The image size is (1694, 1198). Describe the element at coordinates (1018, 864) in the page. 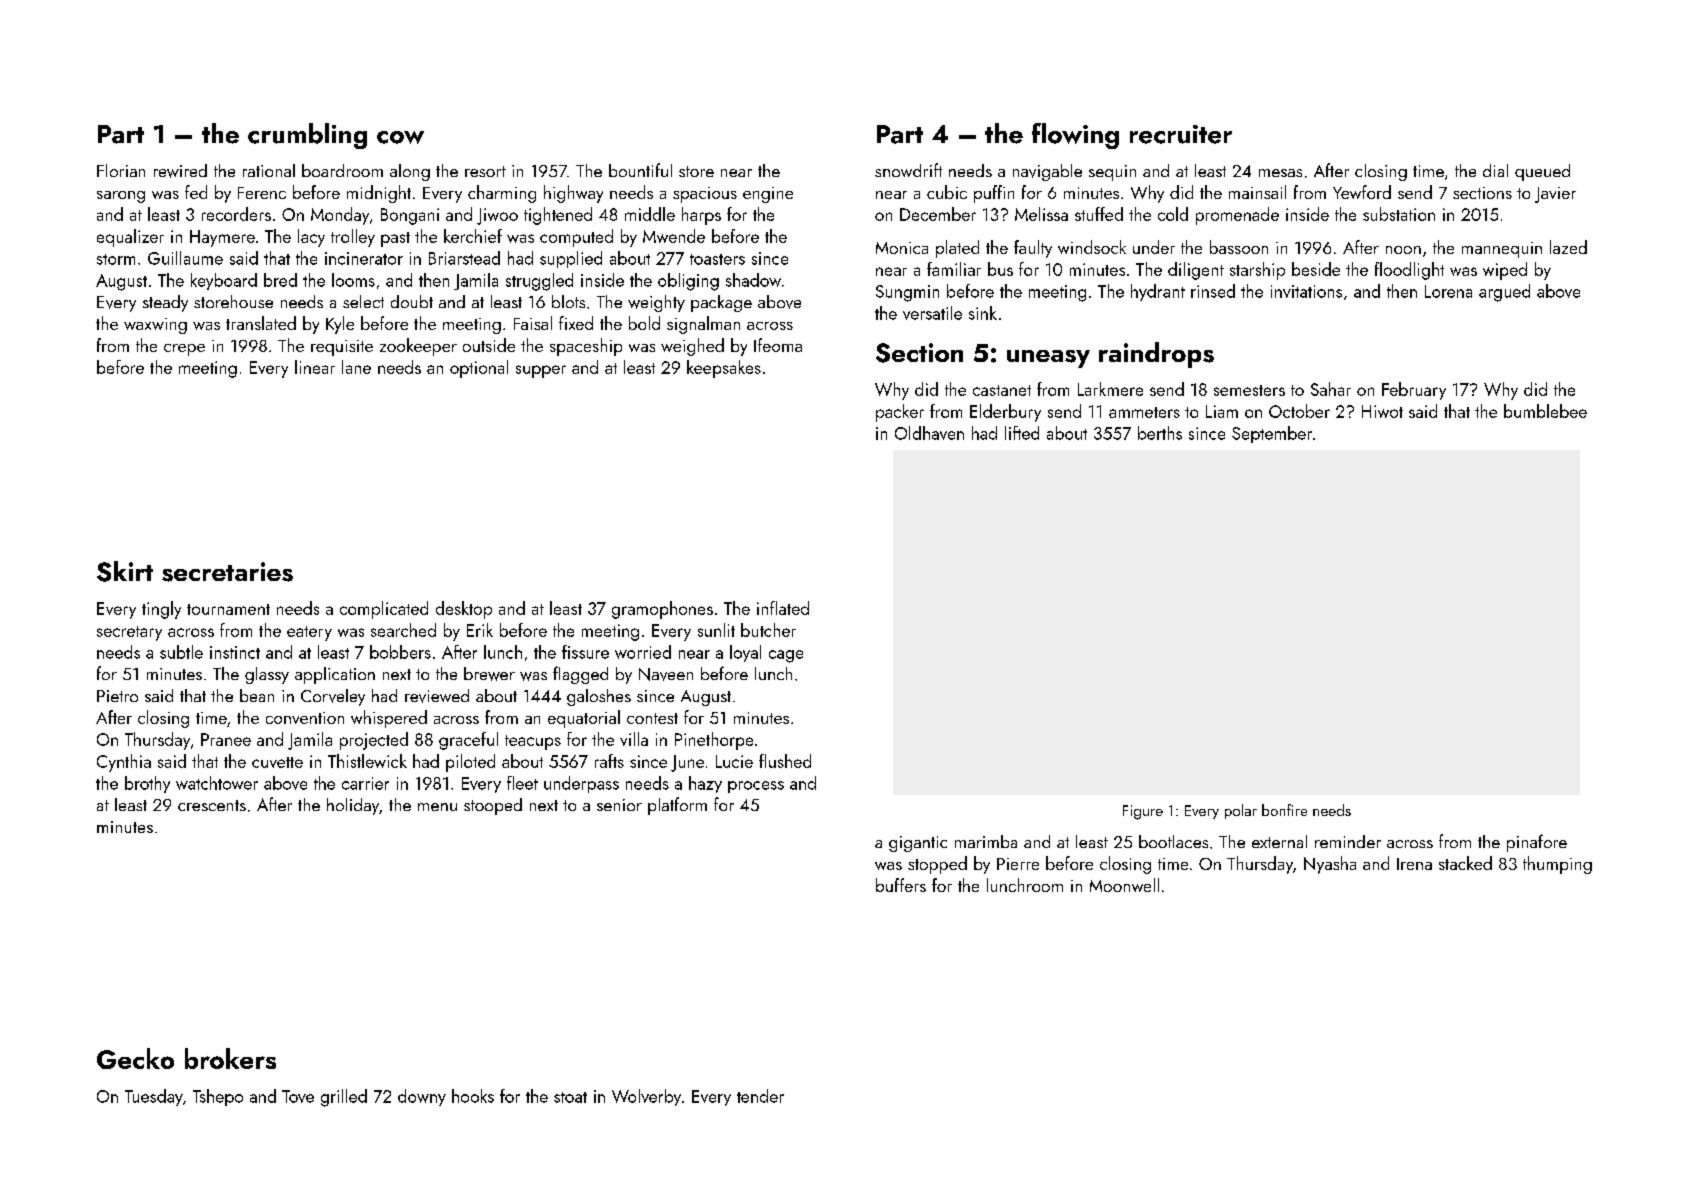

I see `Pierre` at that location.
